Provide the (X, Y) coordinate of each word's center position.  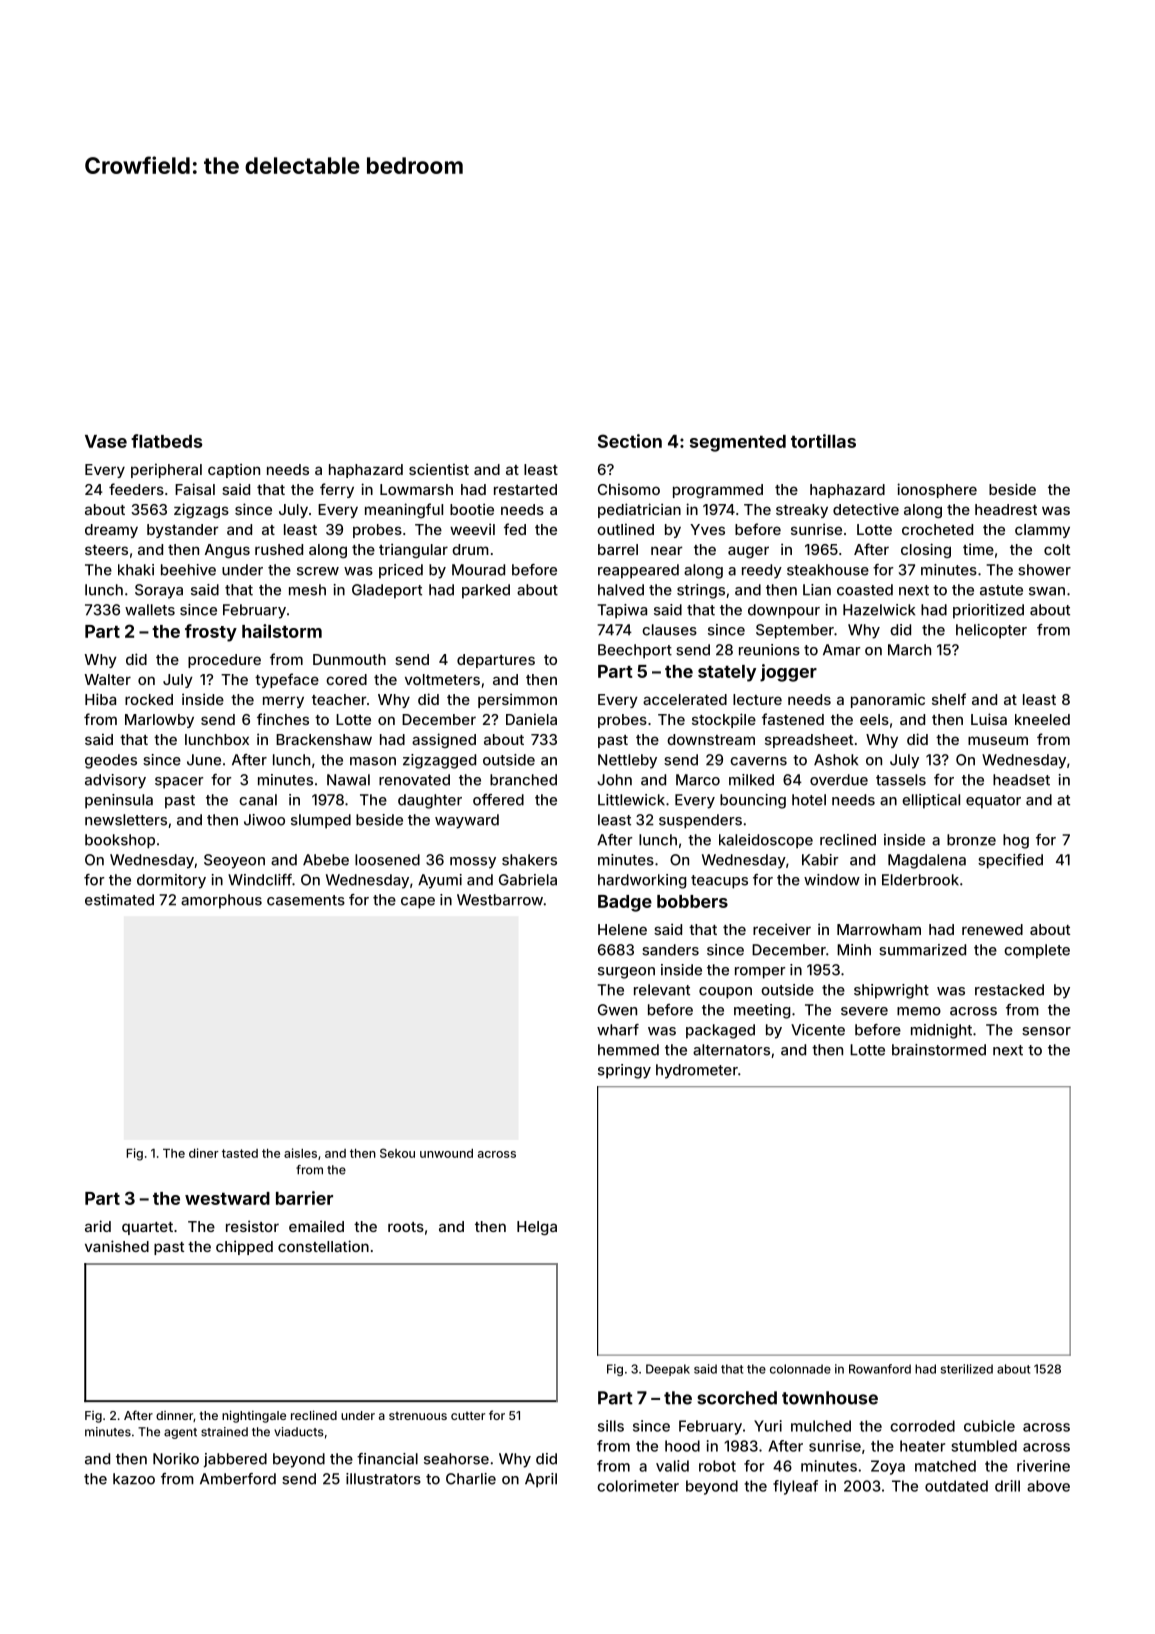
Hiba (100, 699)
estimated (119, 900)
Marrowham (879, 929)
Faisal (195, 489)
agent (180, 1433)
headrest (1006, 509)
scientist (439, 469)
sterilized (967, 1369)
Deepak (668, 1370)
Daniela (531, 719)
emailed (316, 1226)
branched (523, 780)
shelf (949, 699)
